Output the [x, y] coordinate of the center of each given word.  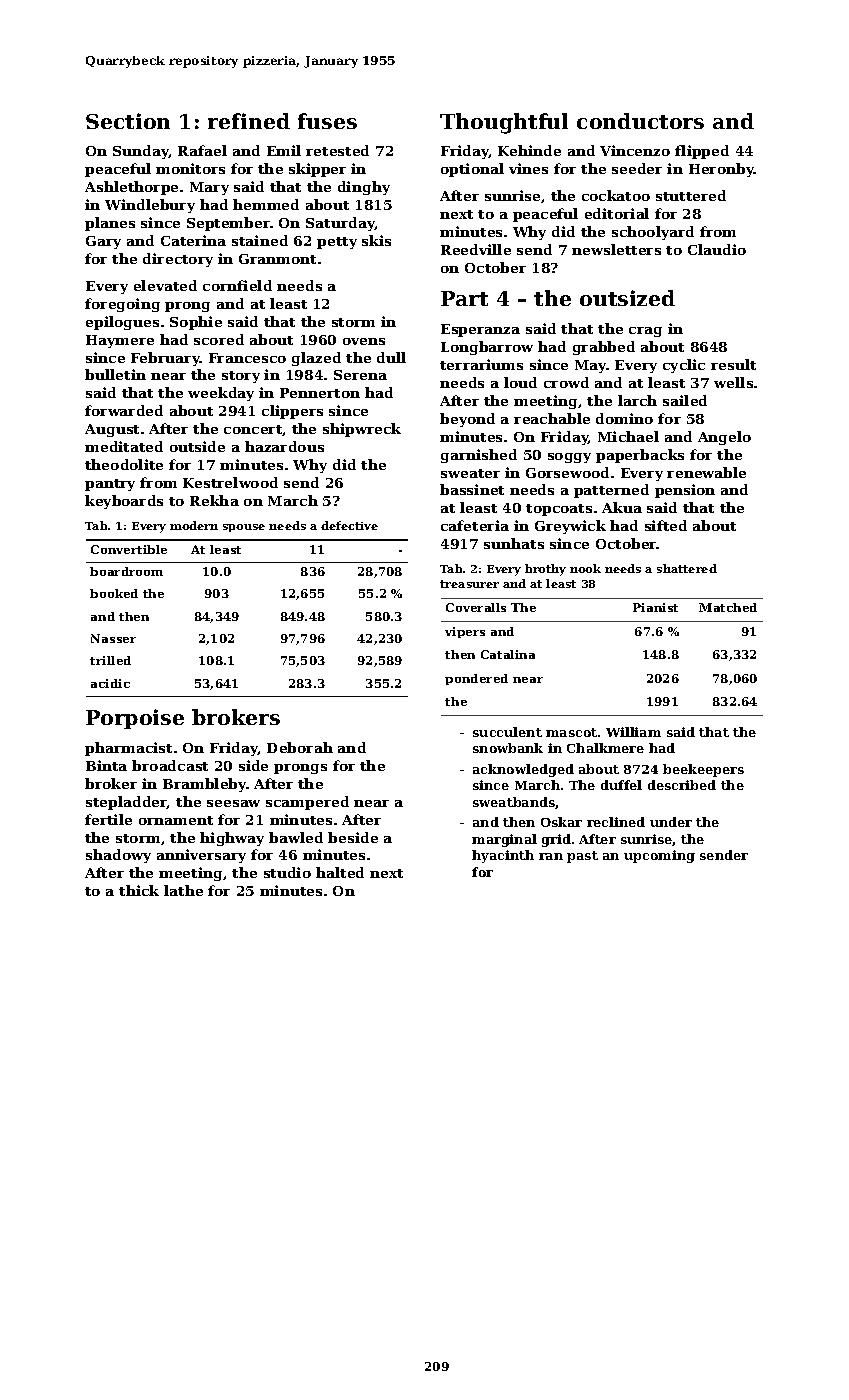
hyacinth [503, 856]
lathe [183, 890]
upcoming [659, 856]
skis [376, 240]
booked [114, 593]
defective [349, 525]
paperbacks [640, 456]
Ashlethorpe [131, 188]
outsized [627, 298]
